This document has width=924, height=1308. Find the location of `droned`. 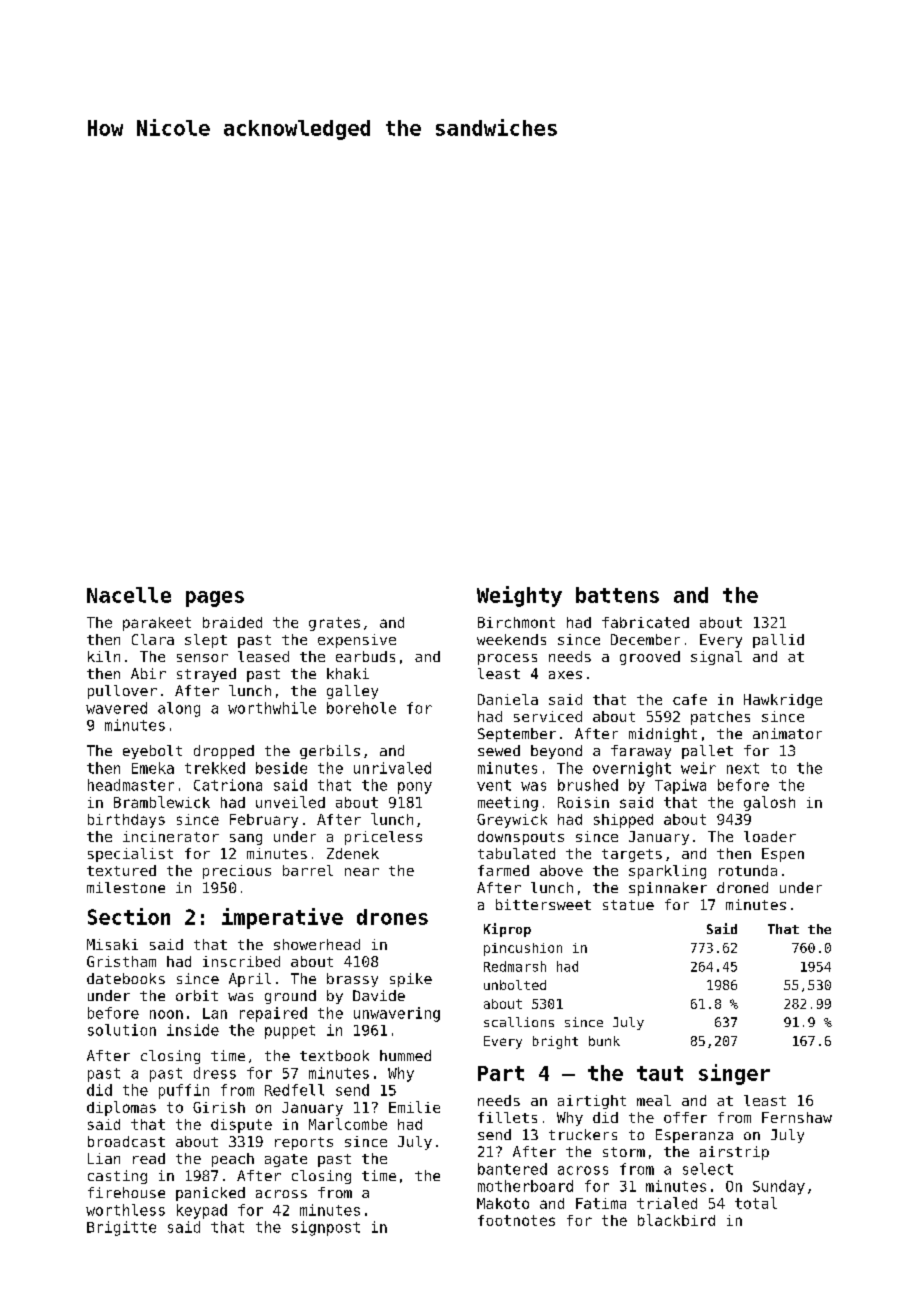

droned is located at coordinates (742, 887).
